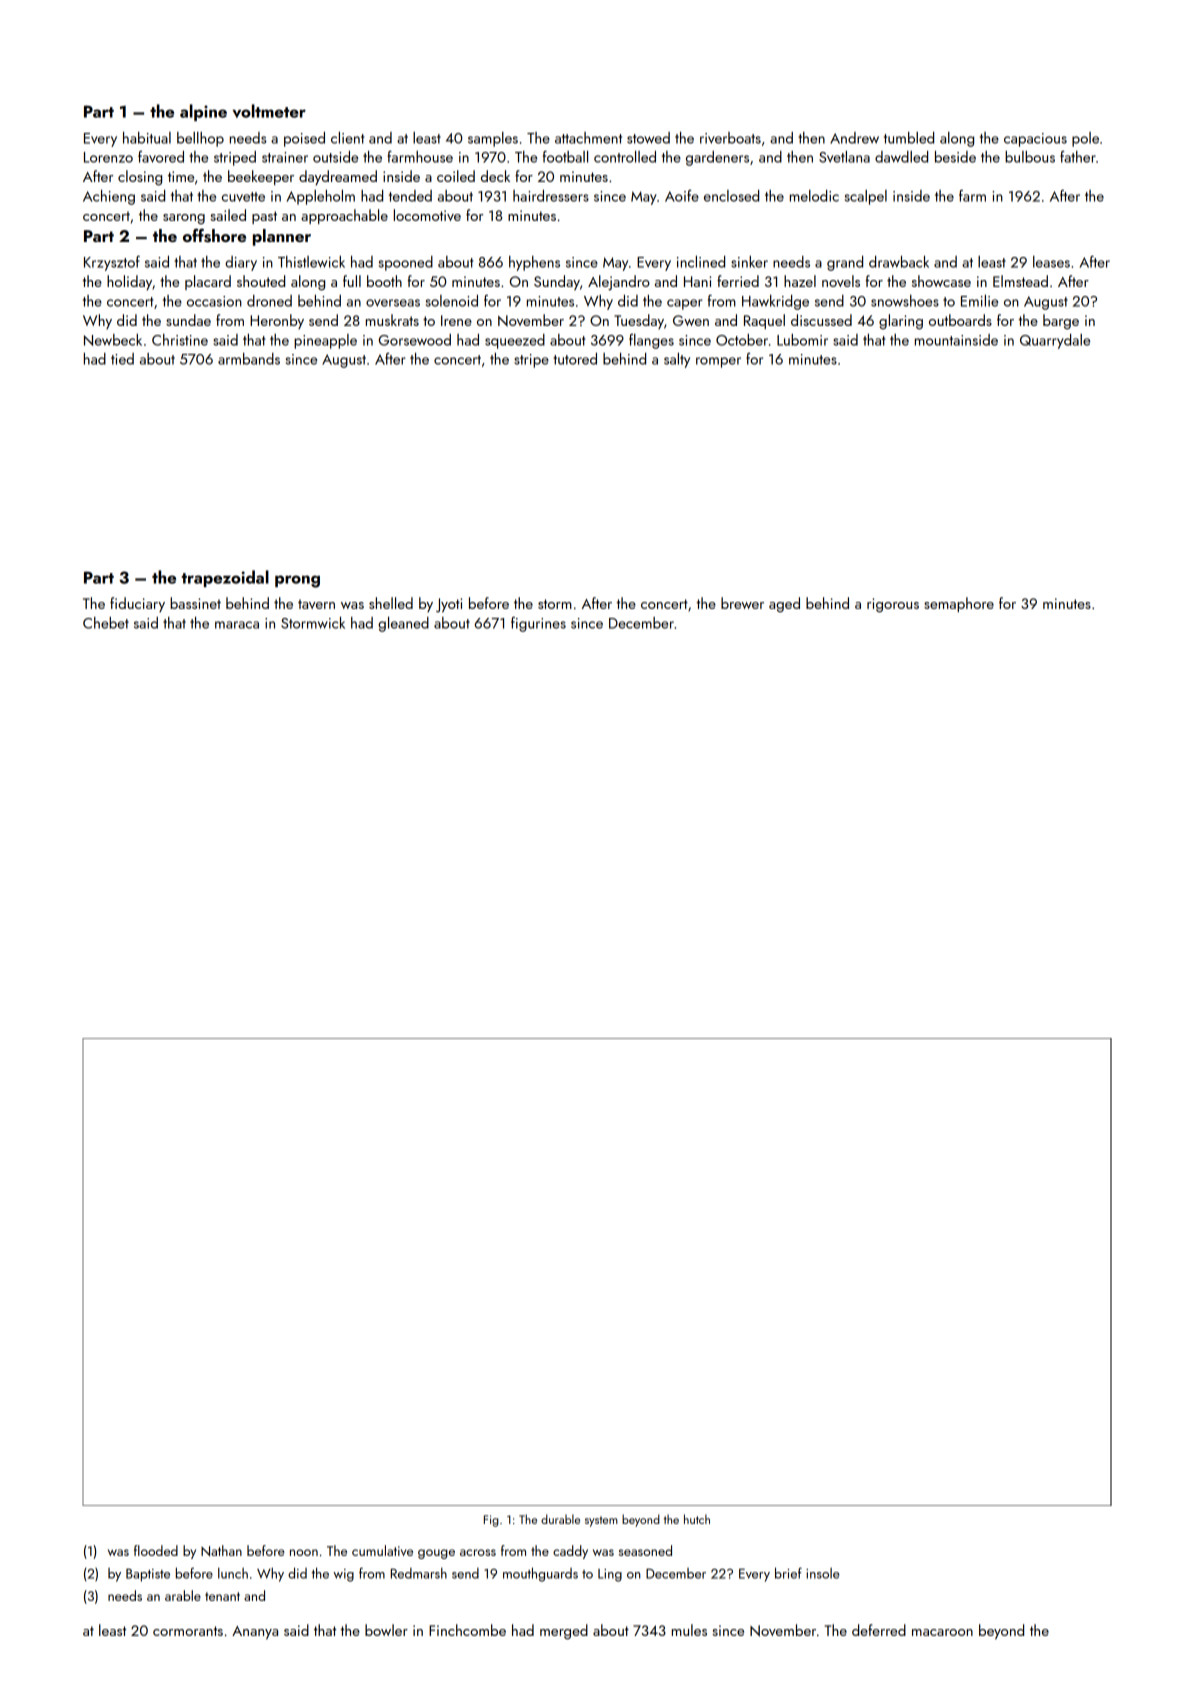  Describe the element at coordinates (588, 138) in the screenshot. I see `attachment` at that location.
